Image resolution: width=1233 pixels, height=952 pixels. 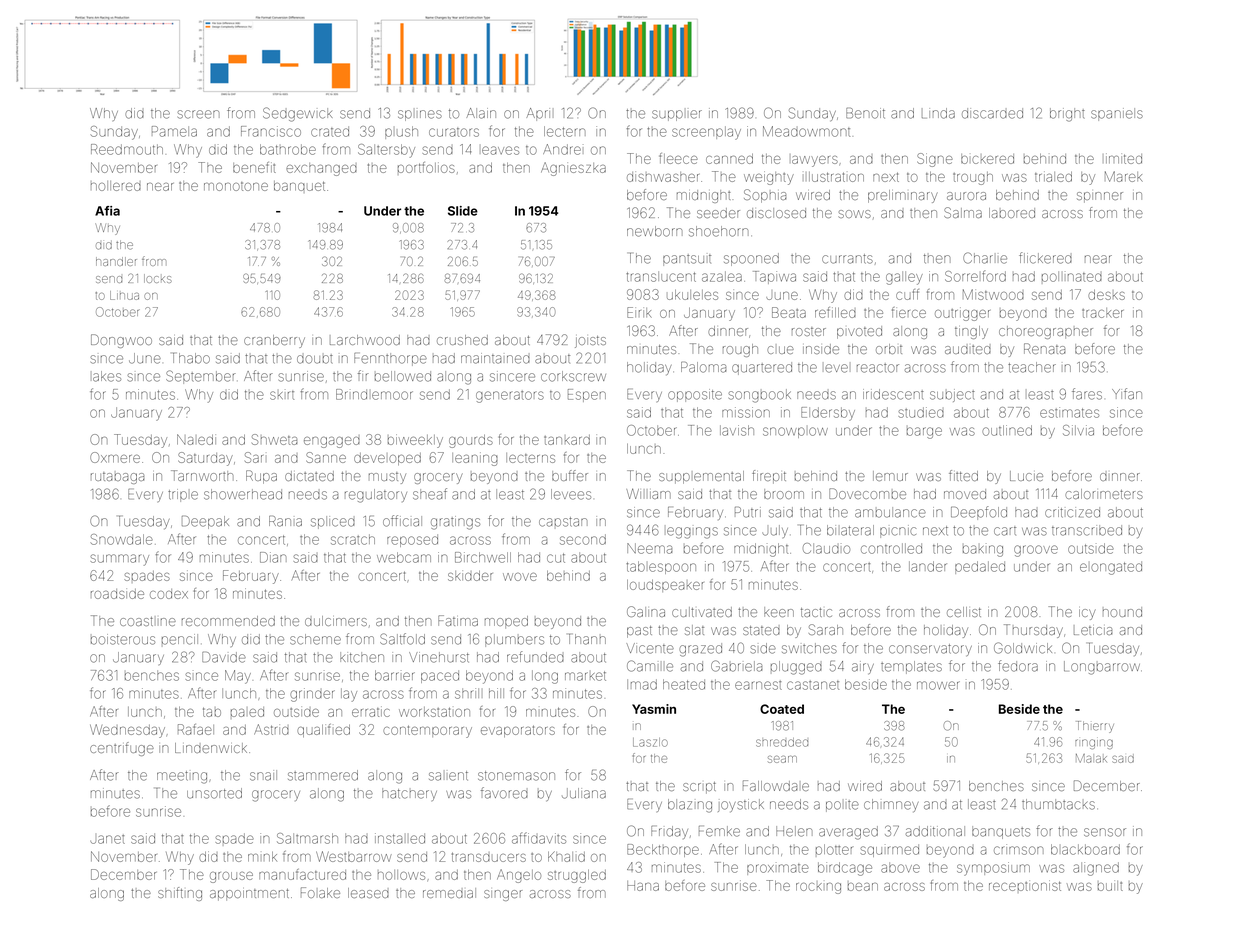 I want to click on codex, so click(x=169, y=594).
